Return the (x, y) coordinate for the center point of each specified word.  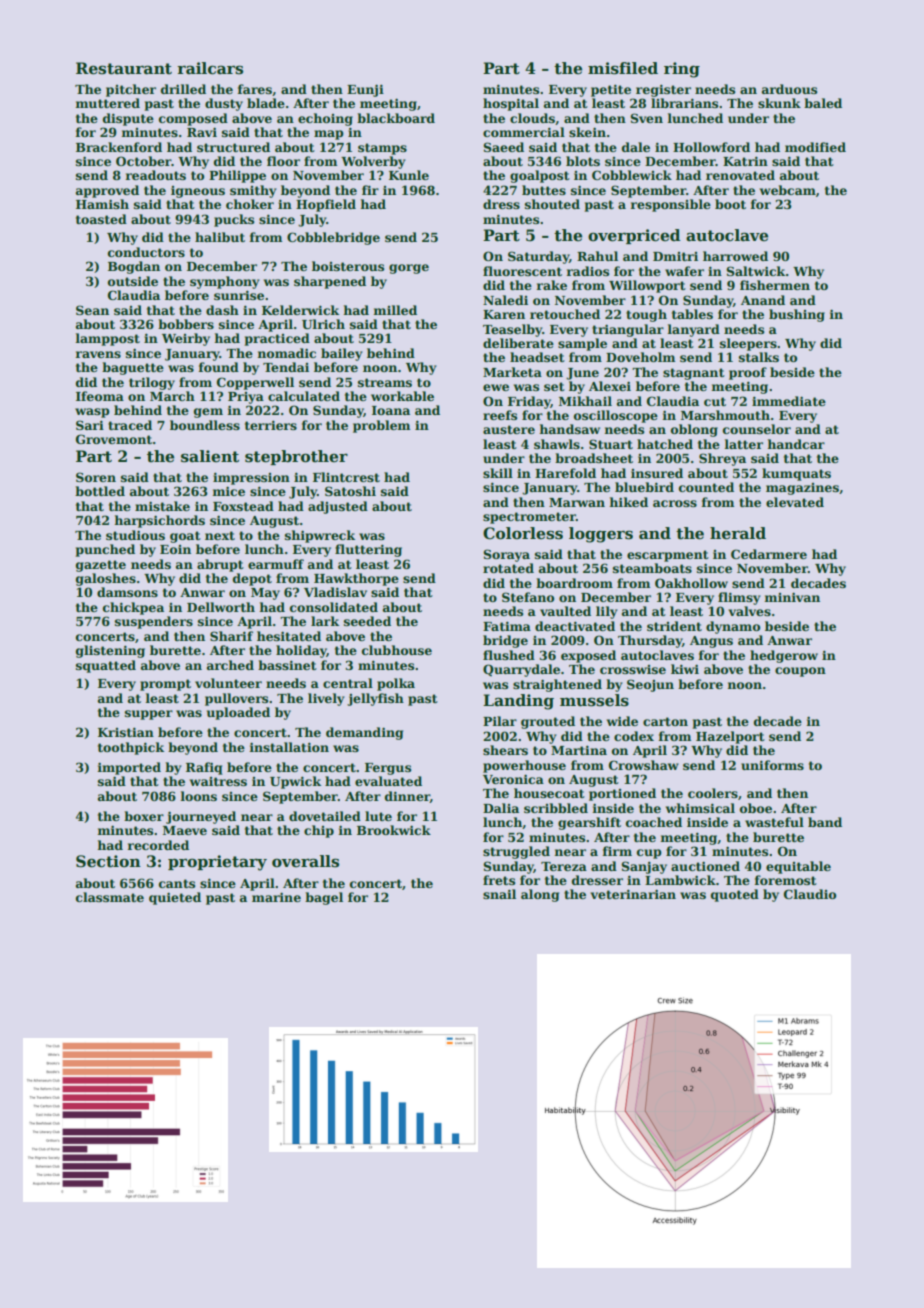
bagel (324, 898)
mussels (594, 700)
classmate (110, 897)
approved (107, 191)
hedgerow (784, 656)
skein (587, 132)
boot (730, 204)
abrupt (220, 565)
